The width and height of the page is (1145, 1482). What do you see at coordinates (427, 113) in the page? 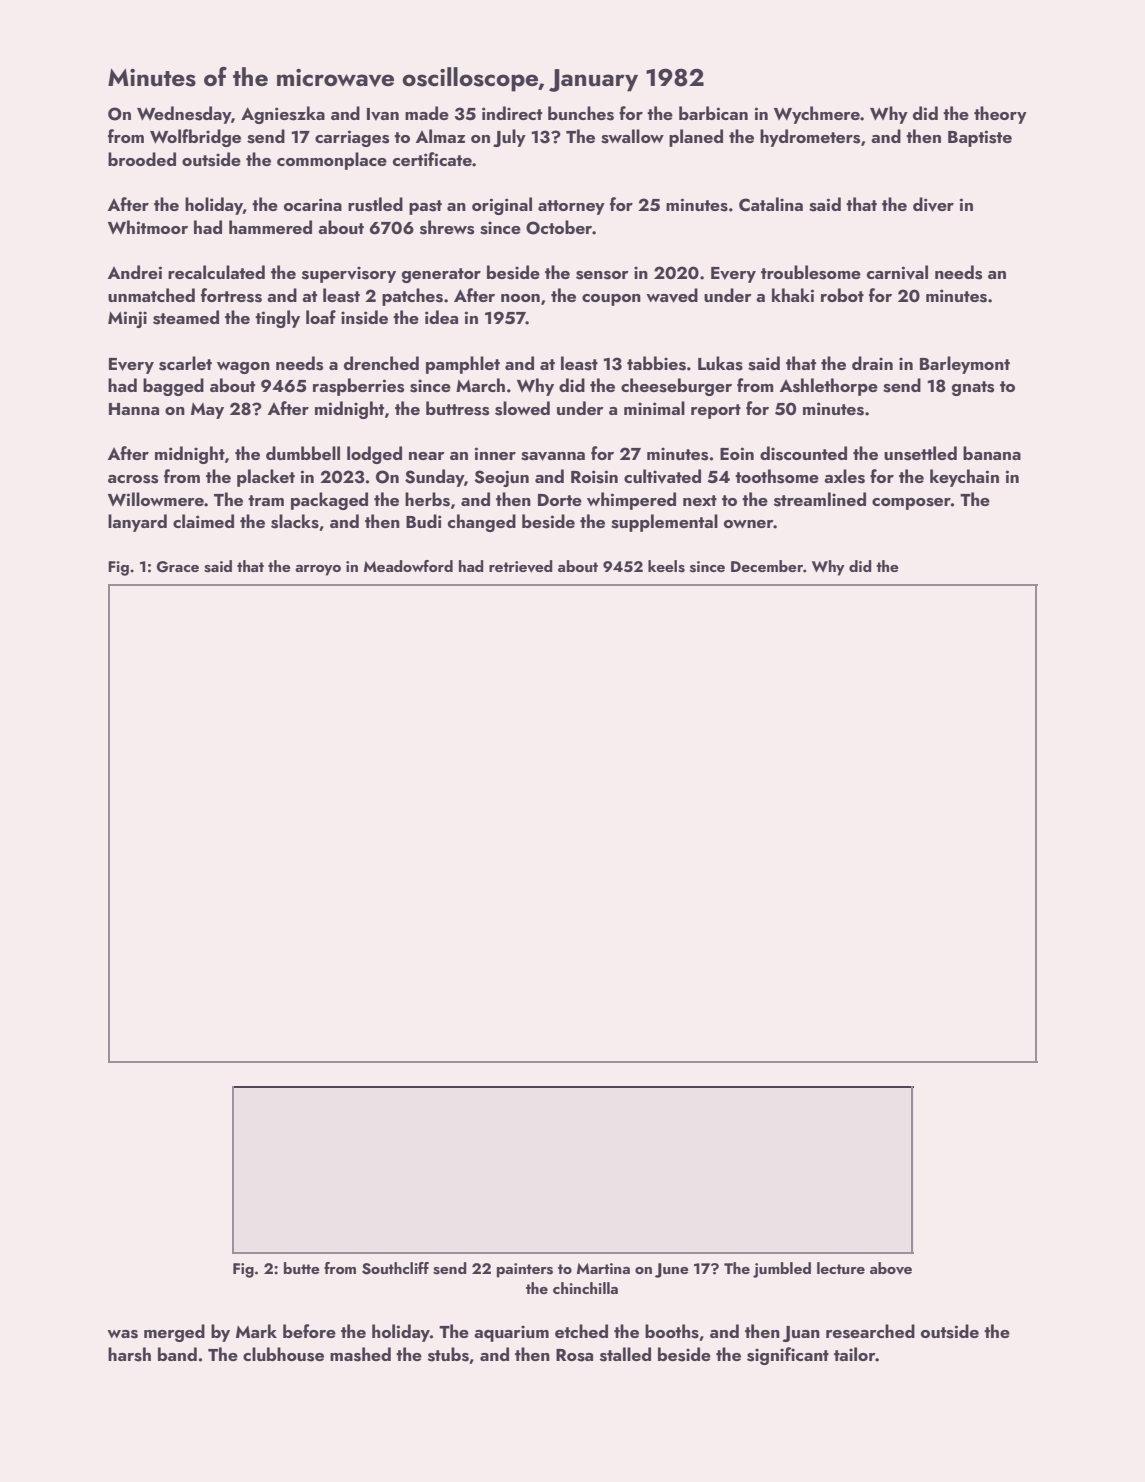
I see `made` at bounding box center [427, 113].
